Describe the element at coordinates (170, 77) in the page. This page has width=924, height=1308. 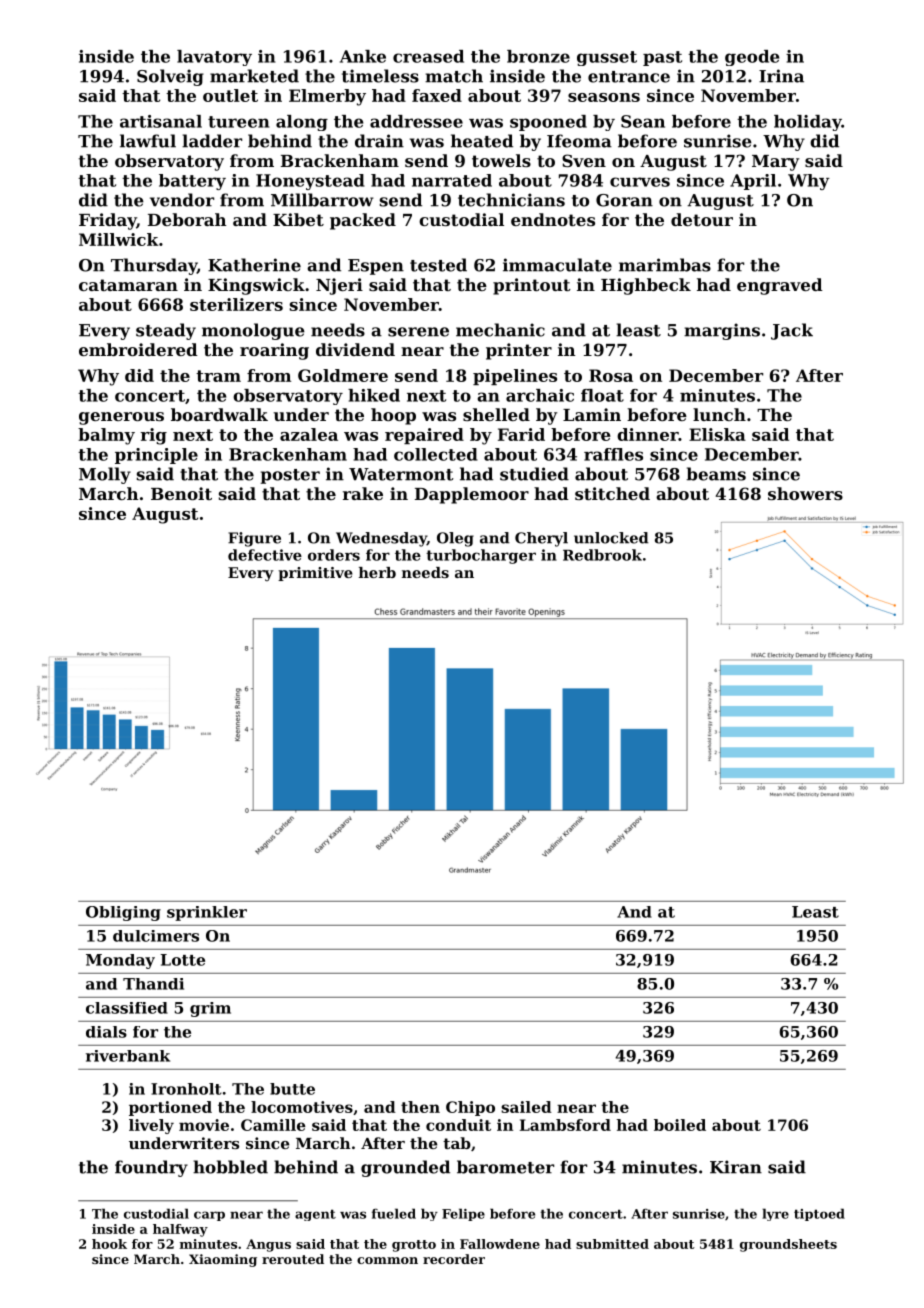
I see `Solveig` at that location.
